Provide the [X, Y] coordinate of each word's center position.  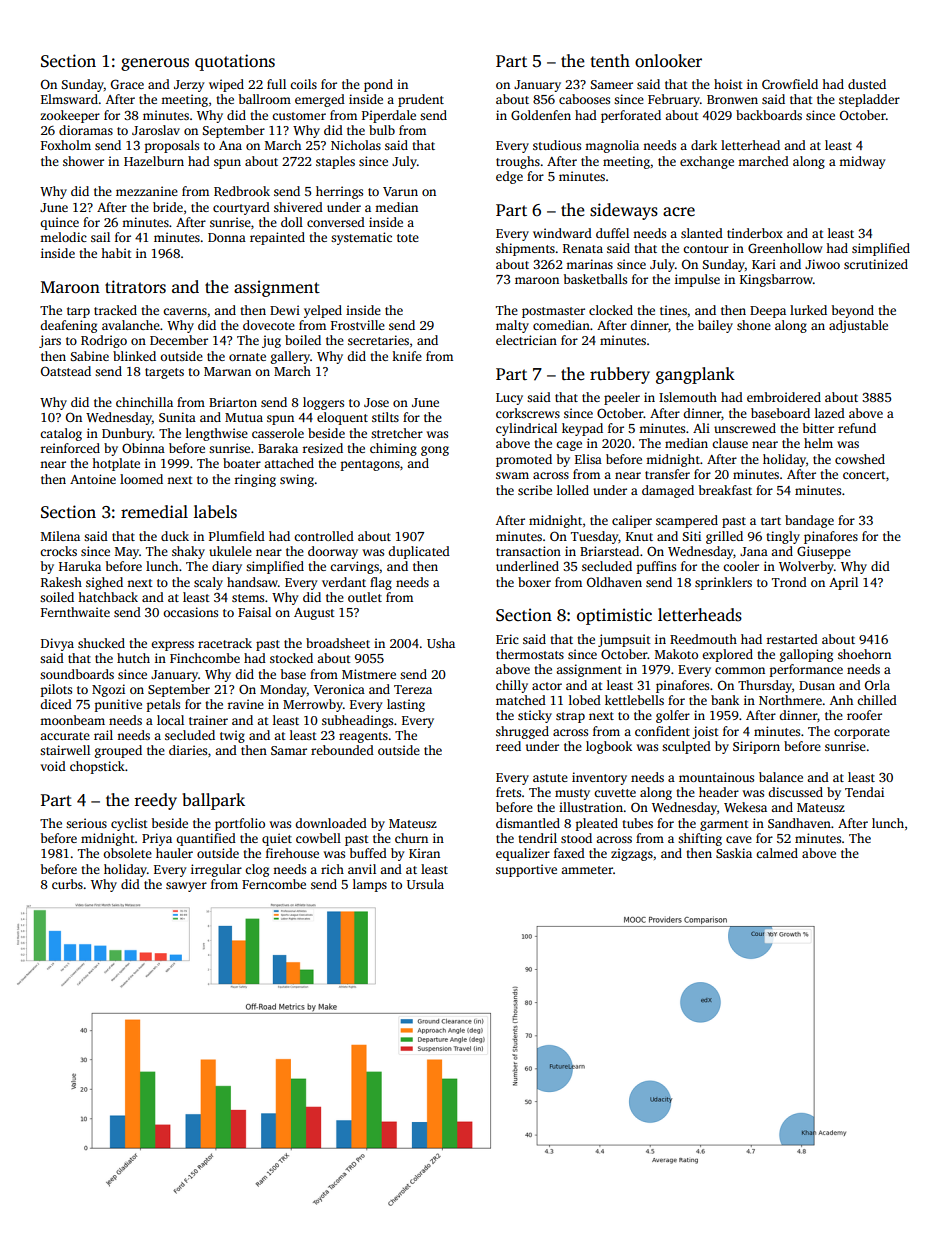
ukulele [230, 551]
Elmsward [69, 99]
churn [411, 838]
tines [673, 310]
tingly [783, 537]
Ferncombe [274, 884]
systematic [361, 238]
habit [116, 253]
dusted [867, 84]
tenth [610, 61]
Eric [507, 639]
